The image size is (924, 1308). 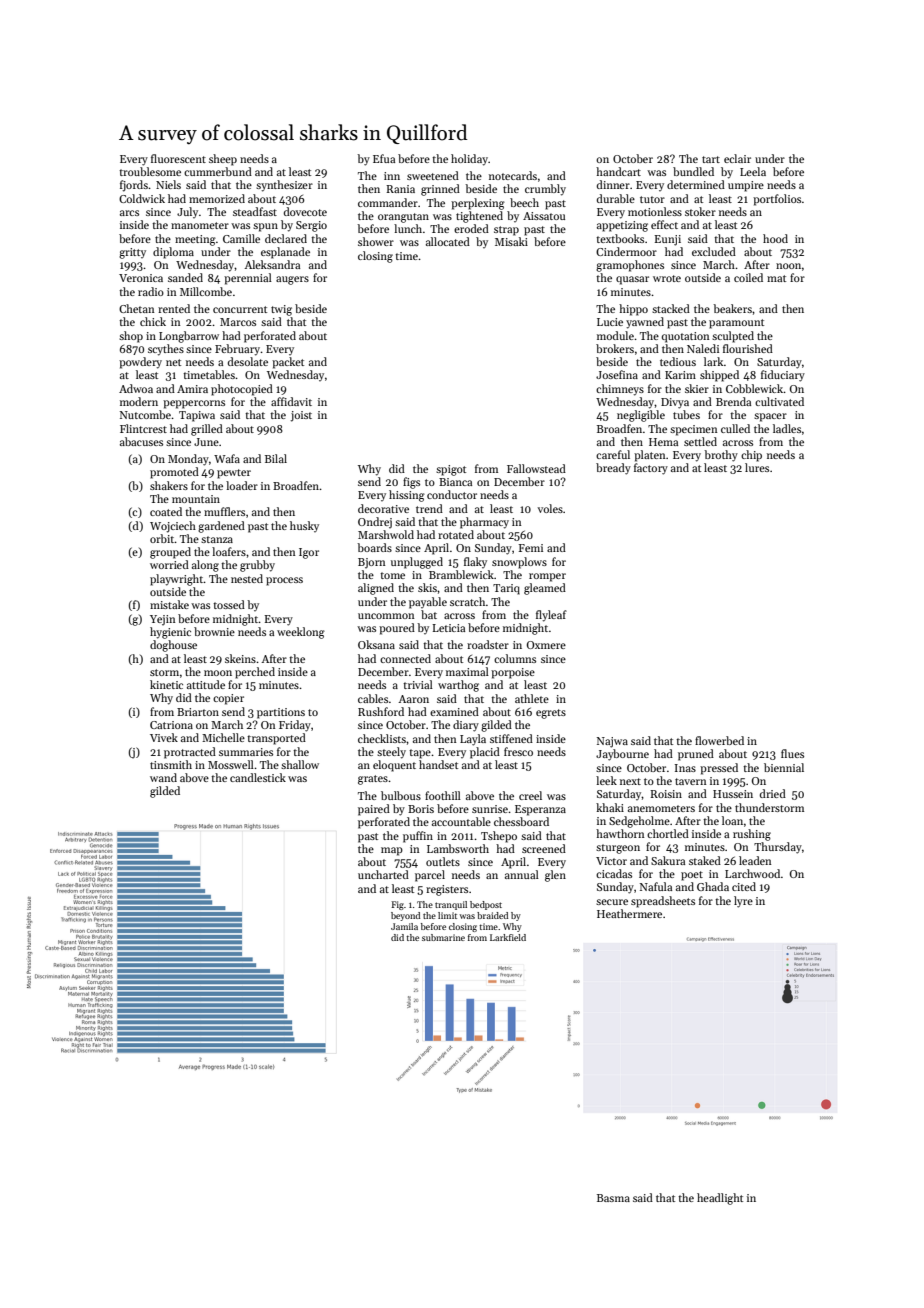 I want to click on cited, so click(x=744, y=886).
